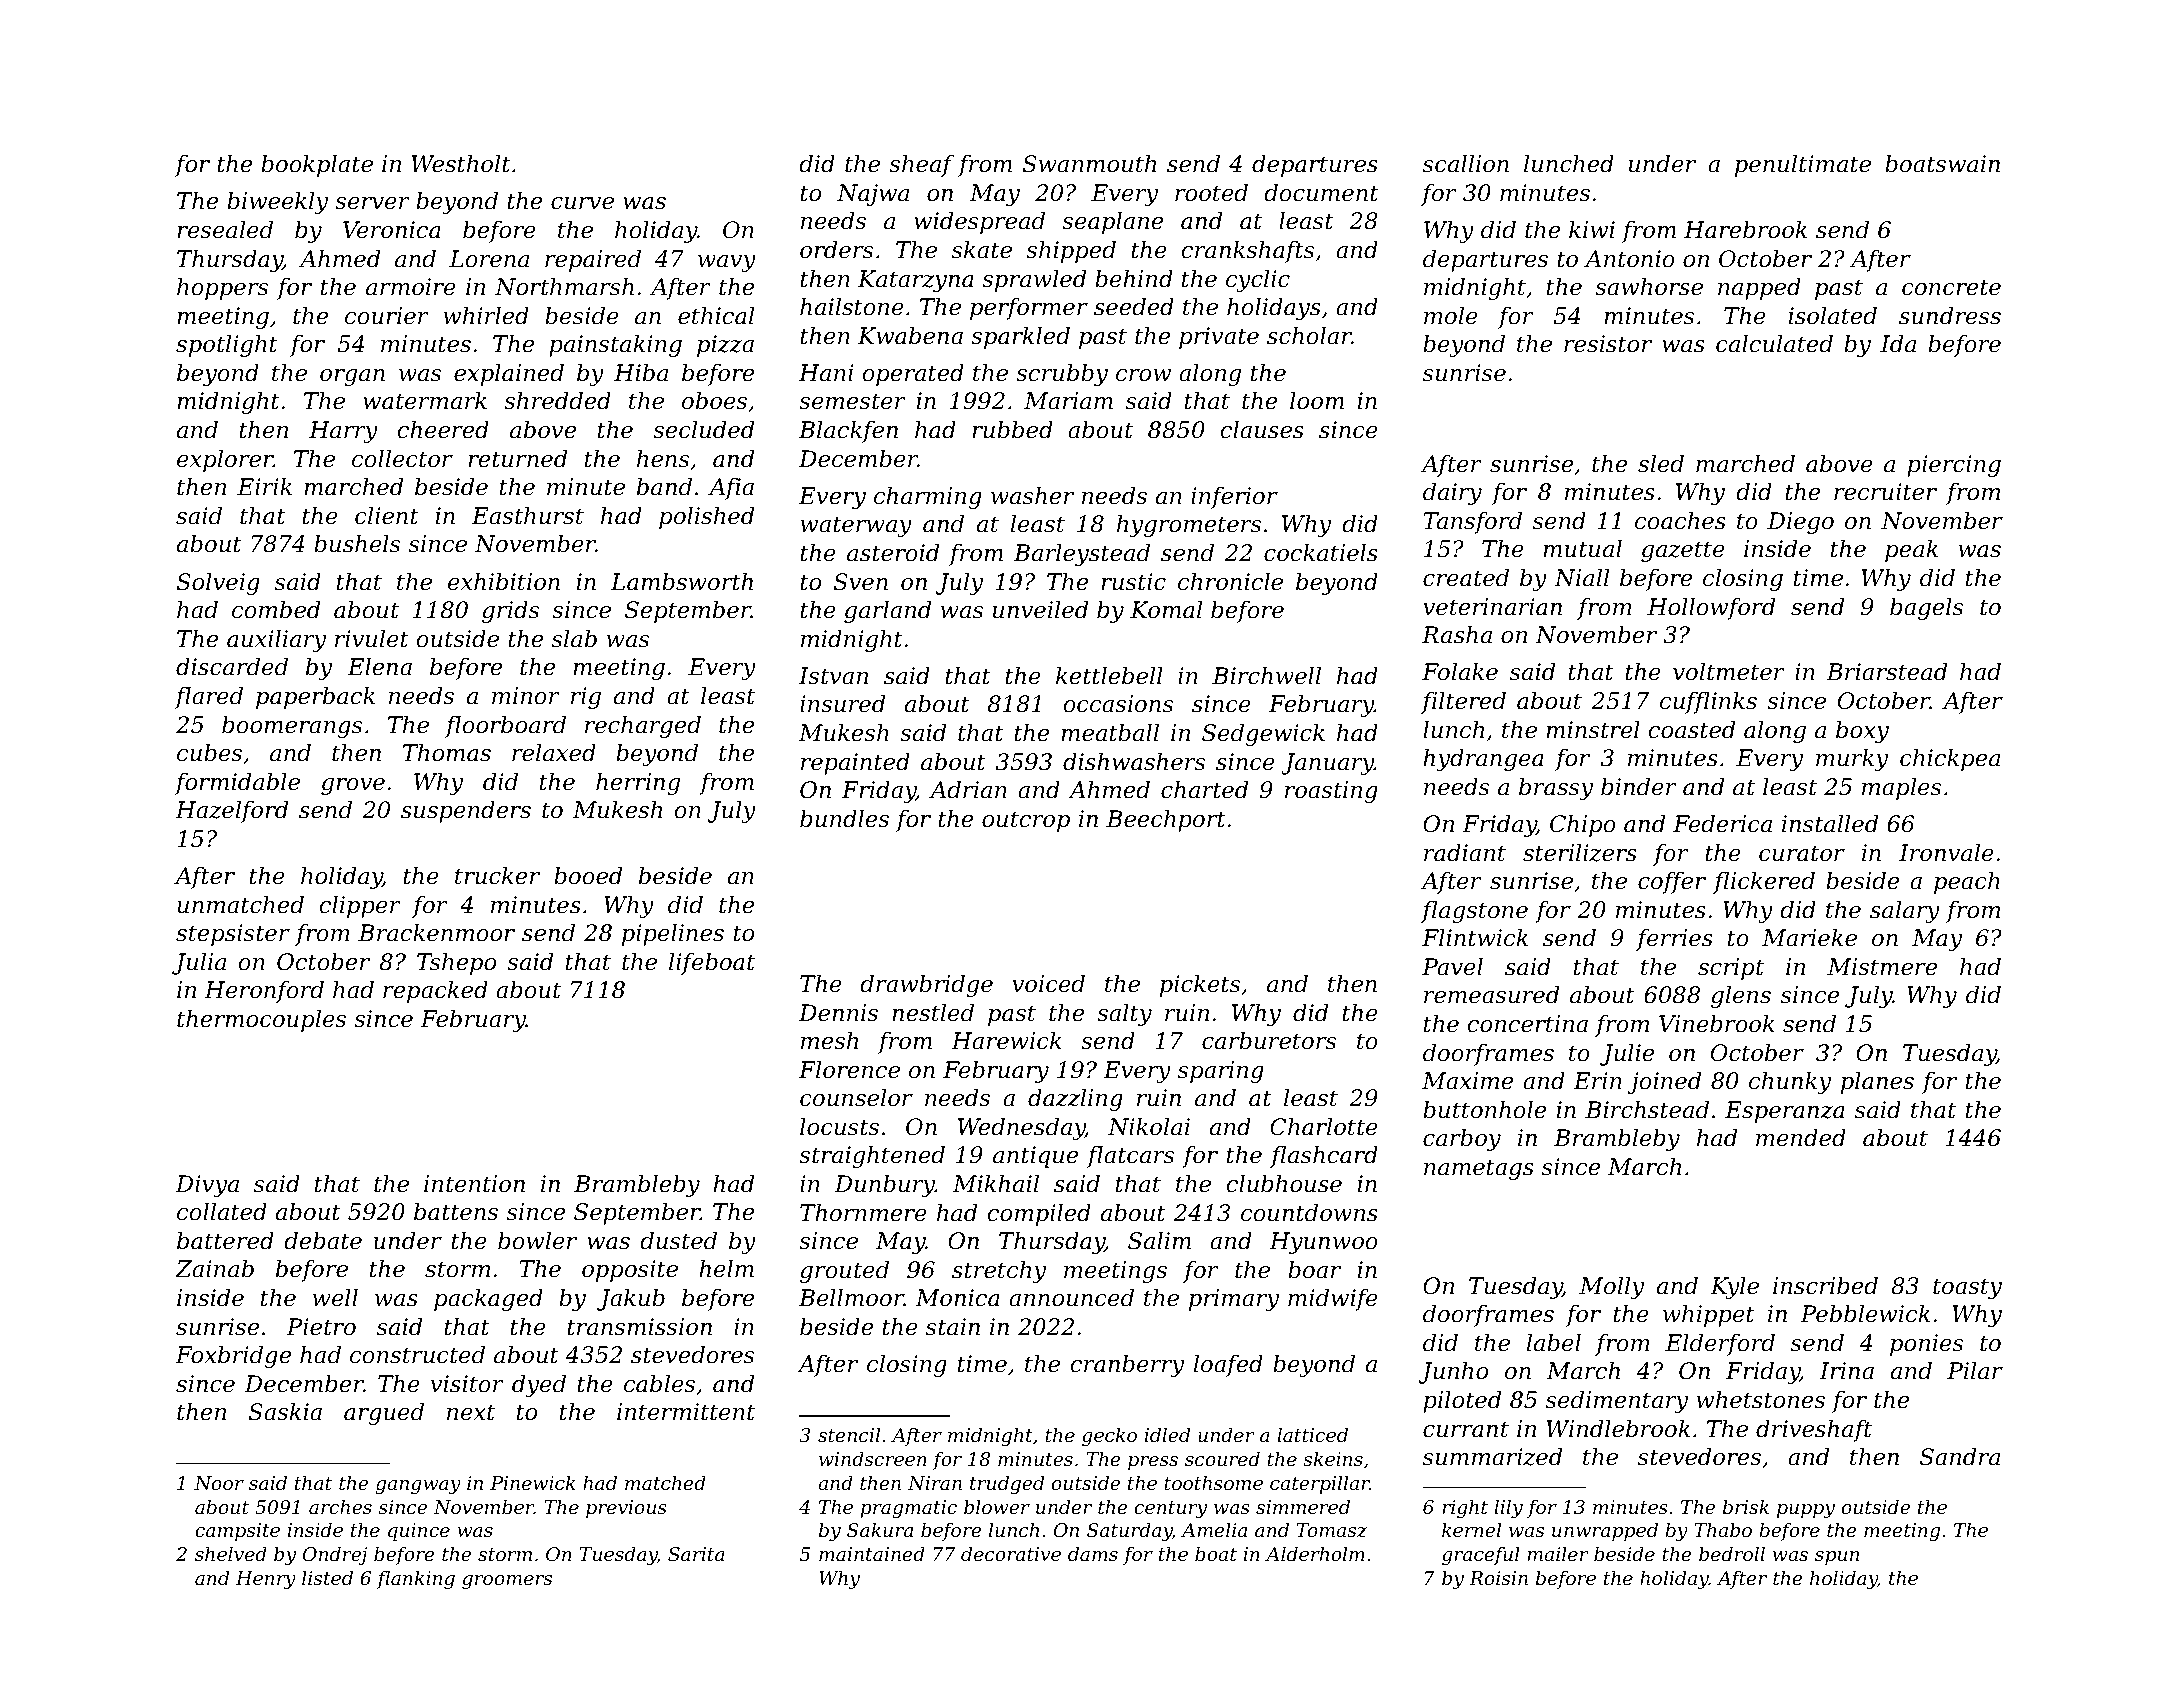 This screenshot has height=1683, width=2178. Describe the element at coordinates (1451, 316) in the screenshot. I see `mole` at that location.
